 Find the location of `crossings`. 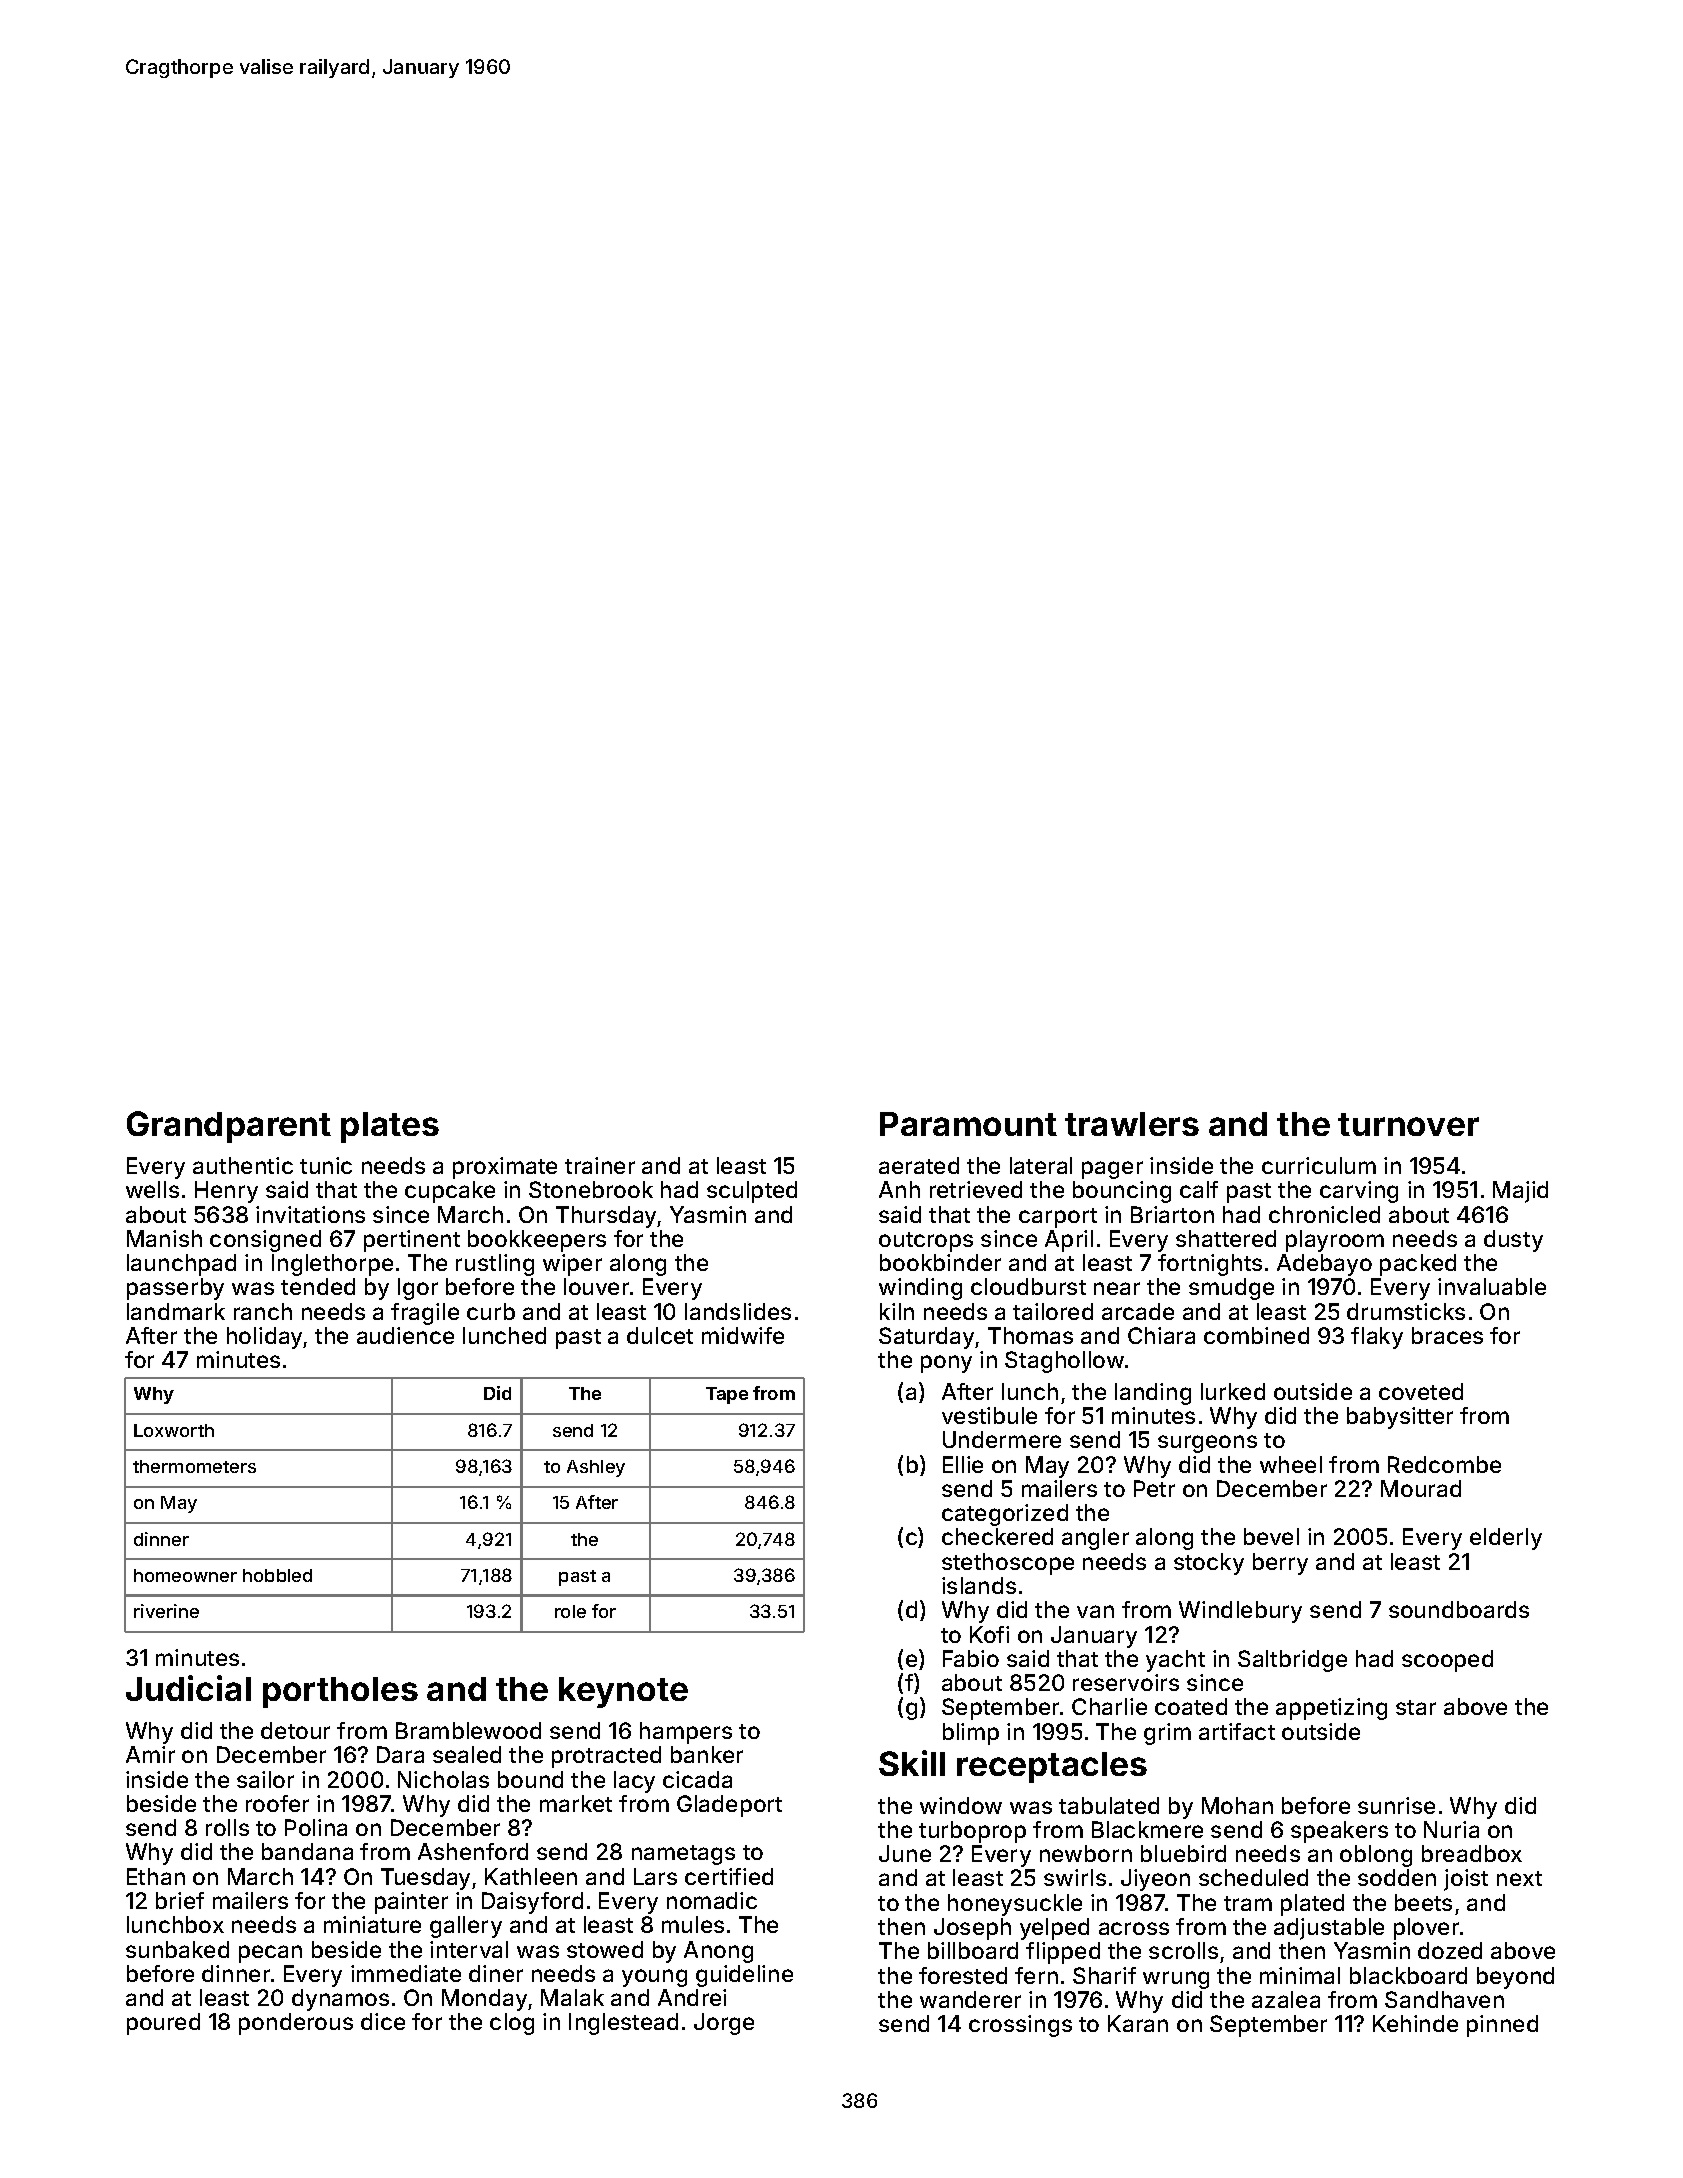

crossings is located at coordinates (1020, 2026).
